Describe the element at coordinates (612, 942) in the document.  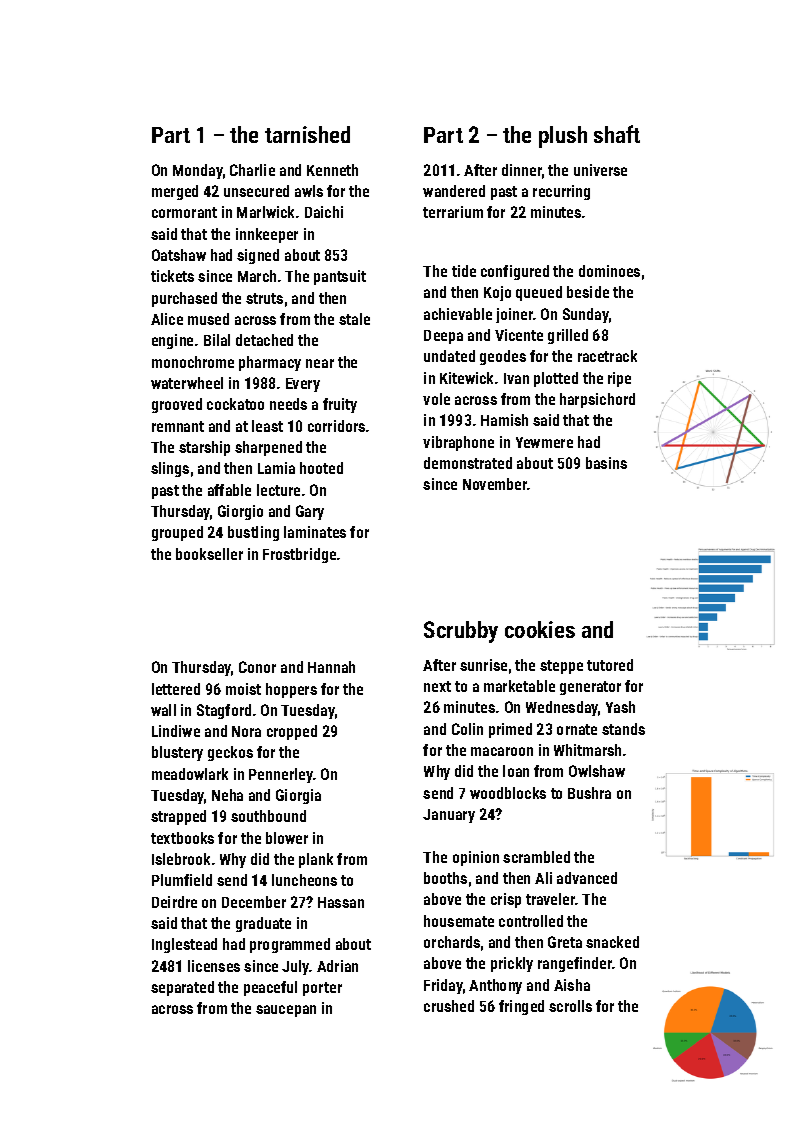
I see `snacked` at that location.
